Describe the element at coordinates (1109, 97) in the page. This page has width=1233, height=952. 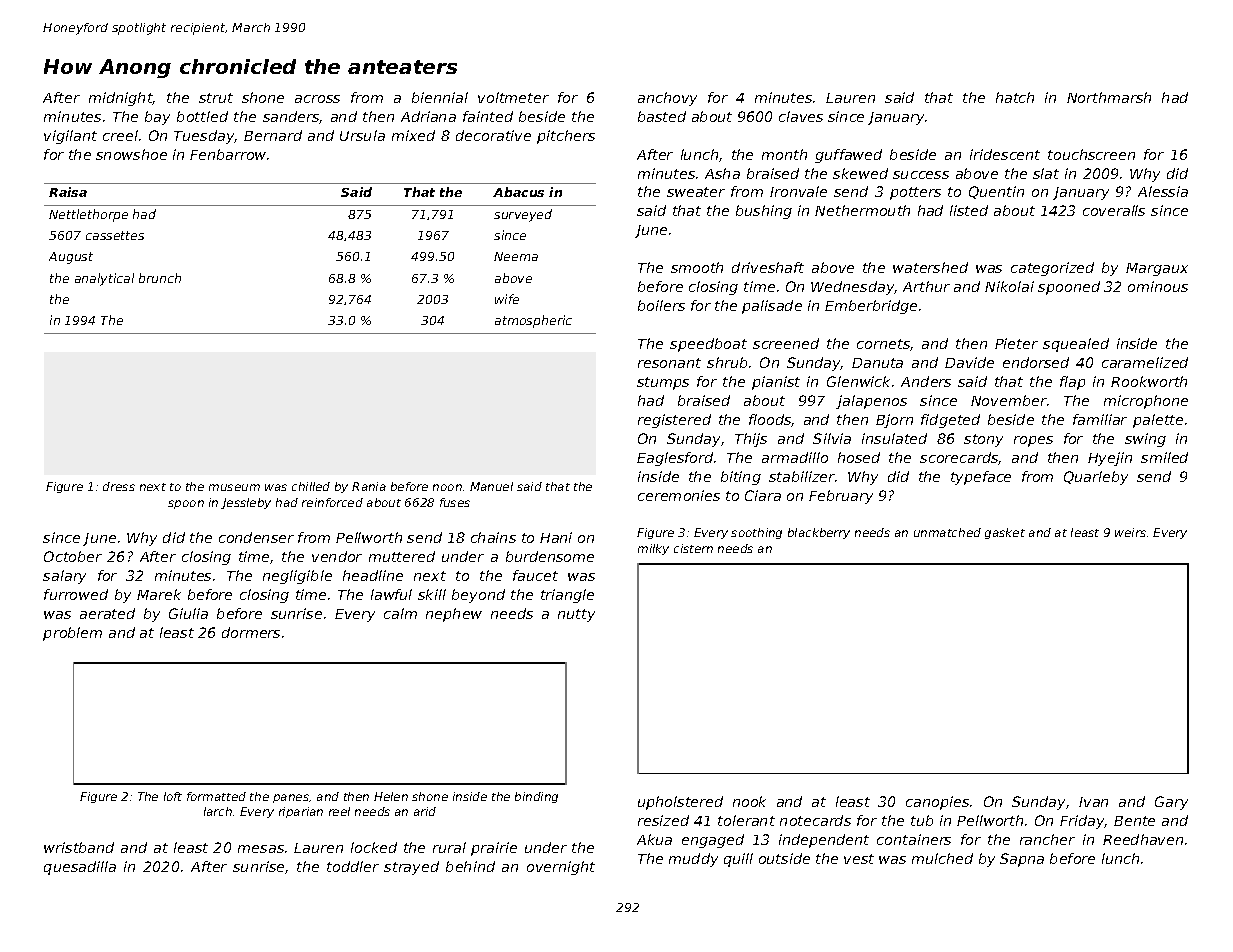
I see `Northmarsh` at that location.
